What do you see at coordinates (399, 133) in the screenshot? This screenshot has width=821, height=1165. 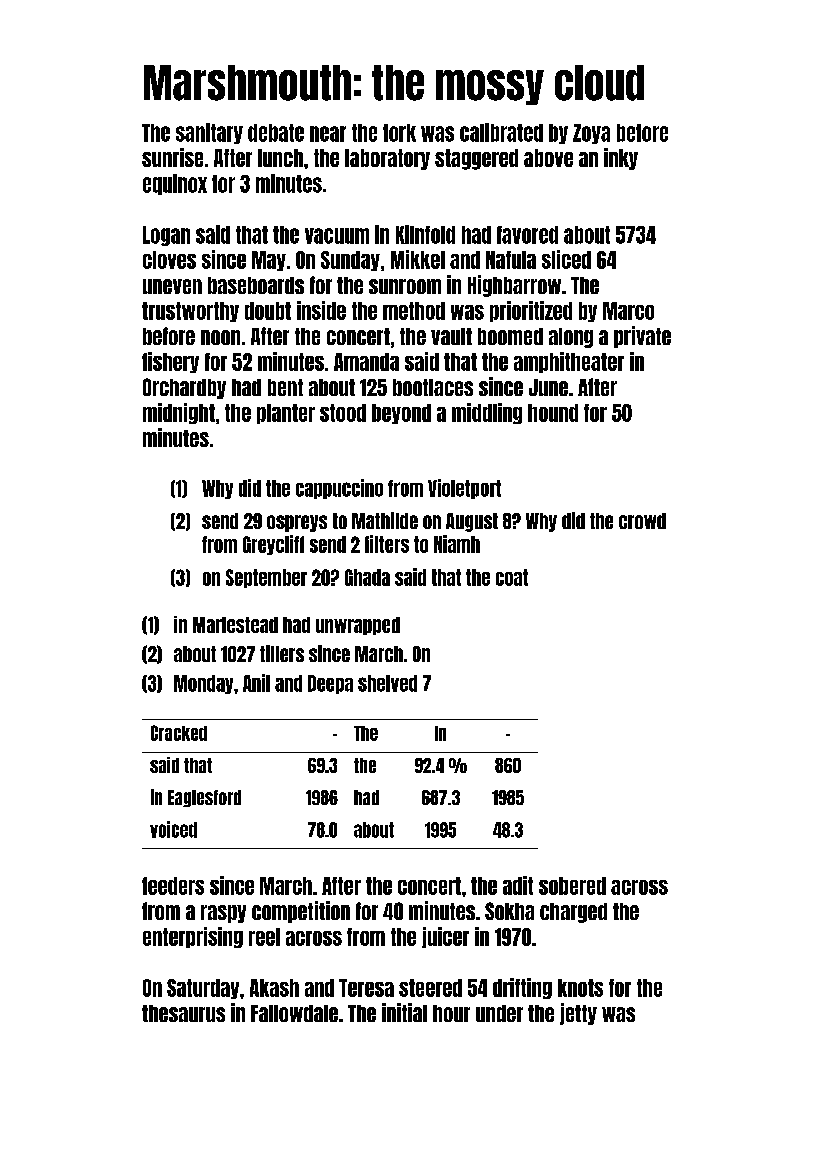 I see `fork` at bounding box center [399, 133].
